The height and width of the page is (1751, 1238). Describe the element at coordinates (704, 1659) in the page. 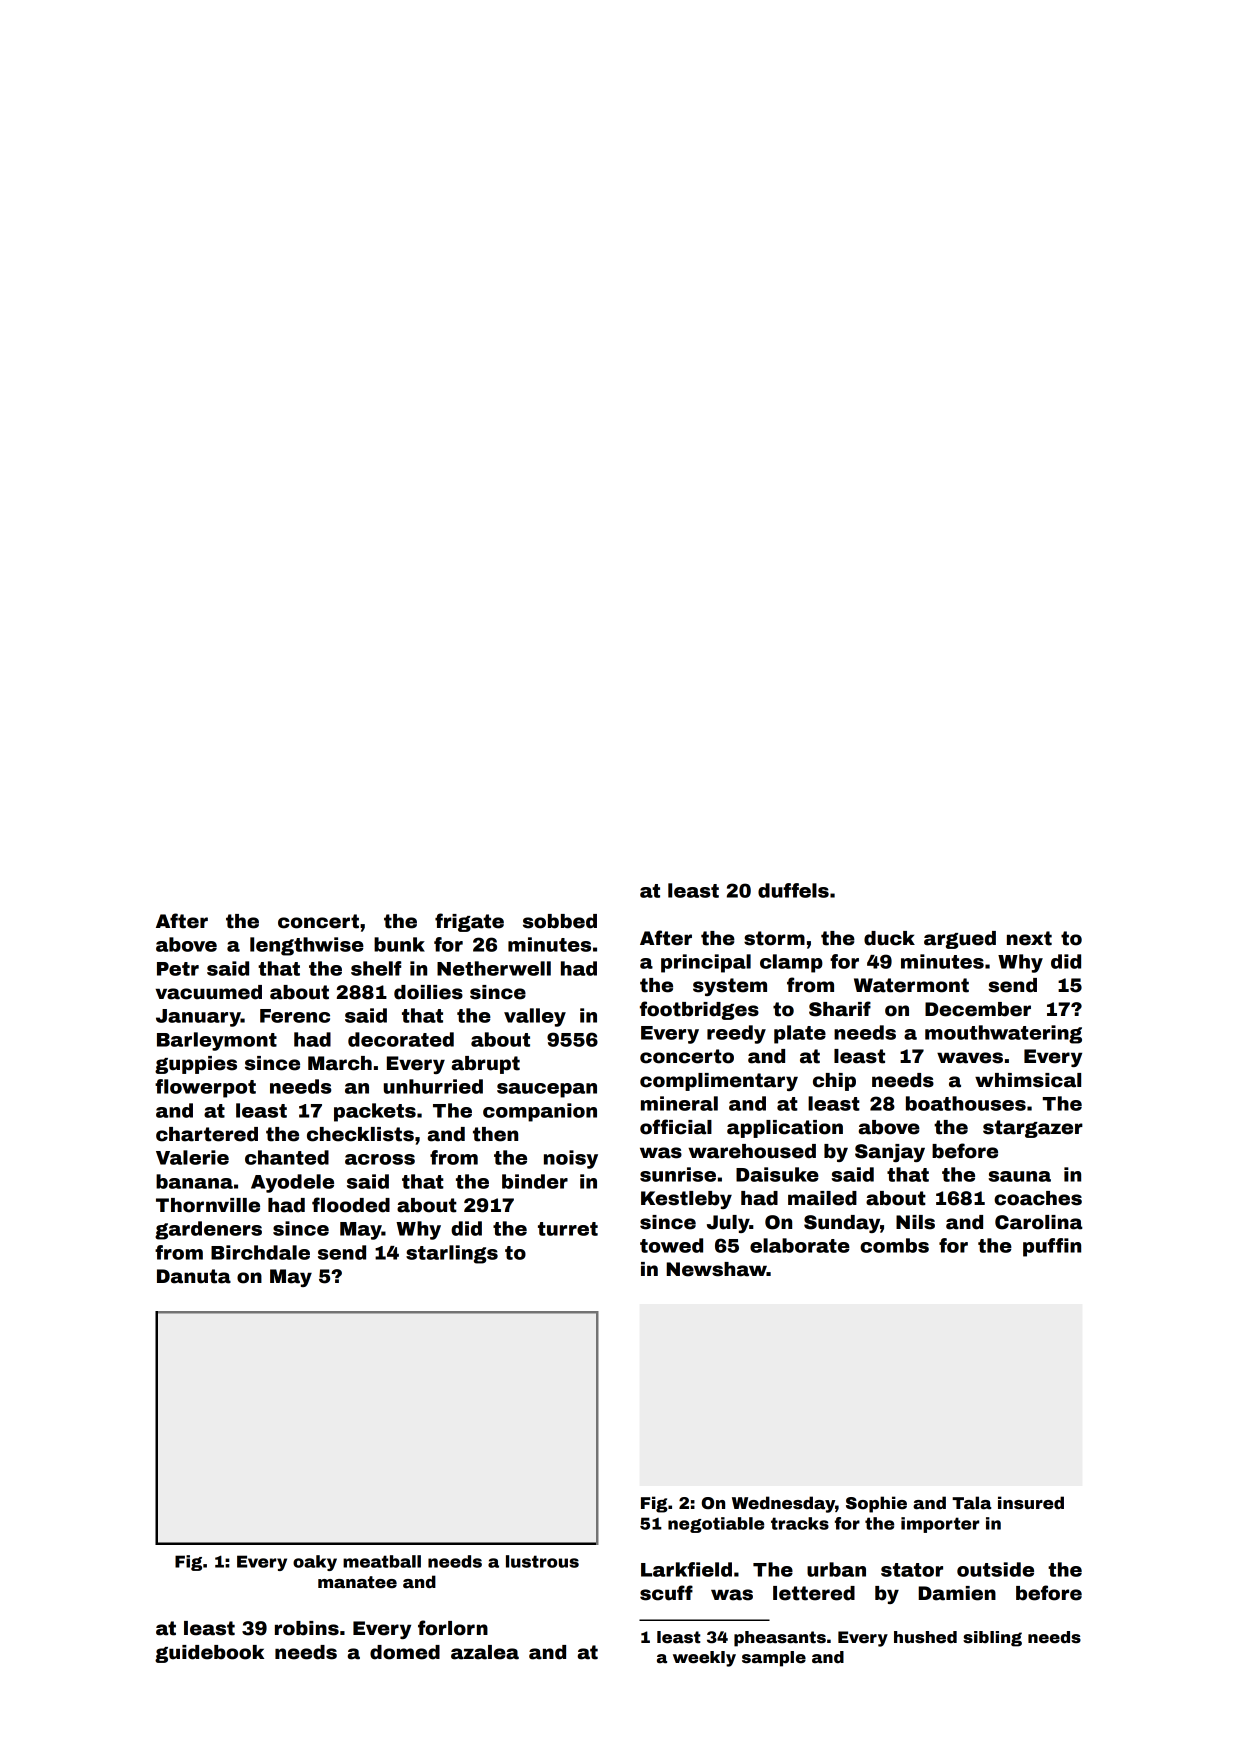

I see `weekly` at that location.
